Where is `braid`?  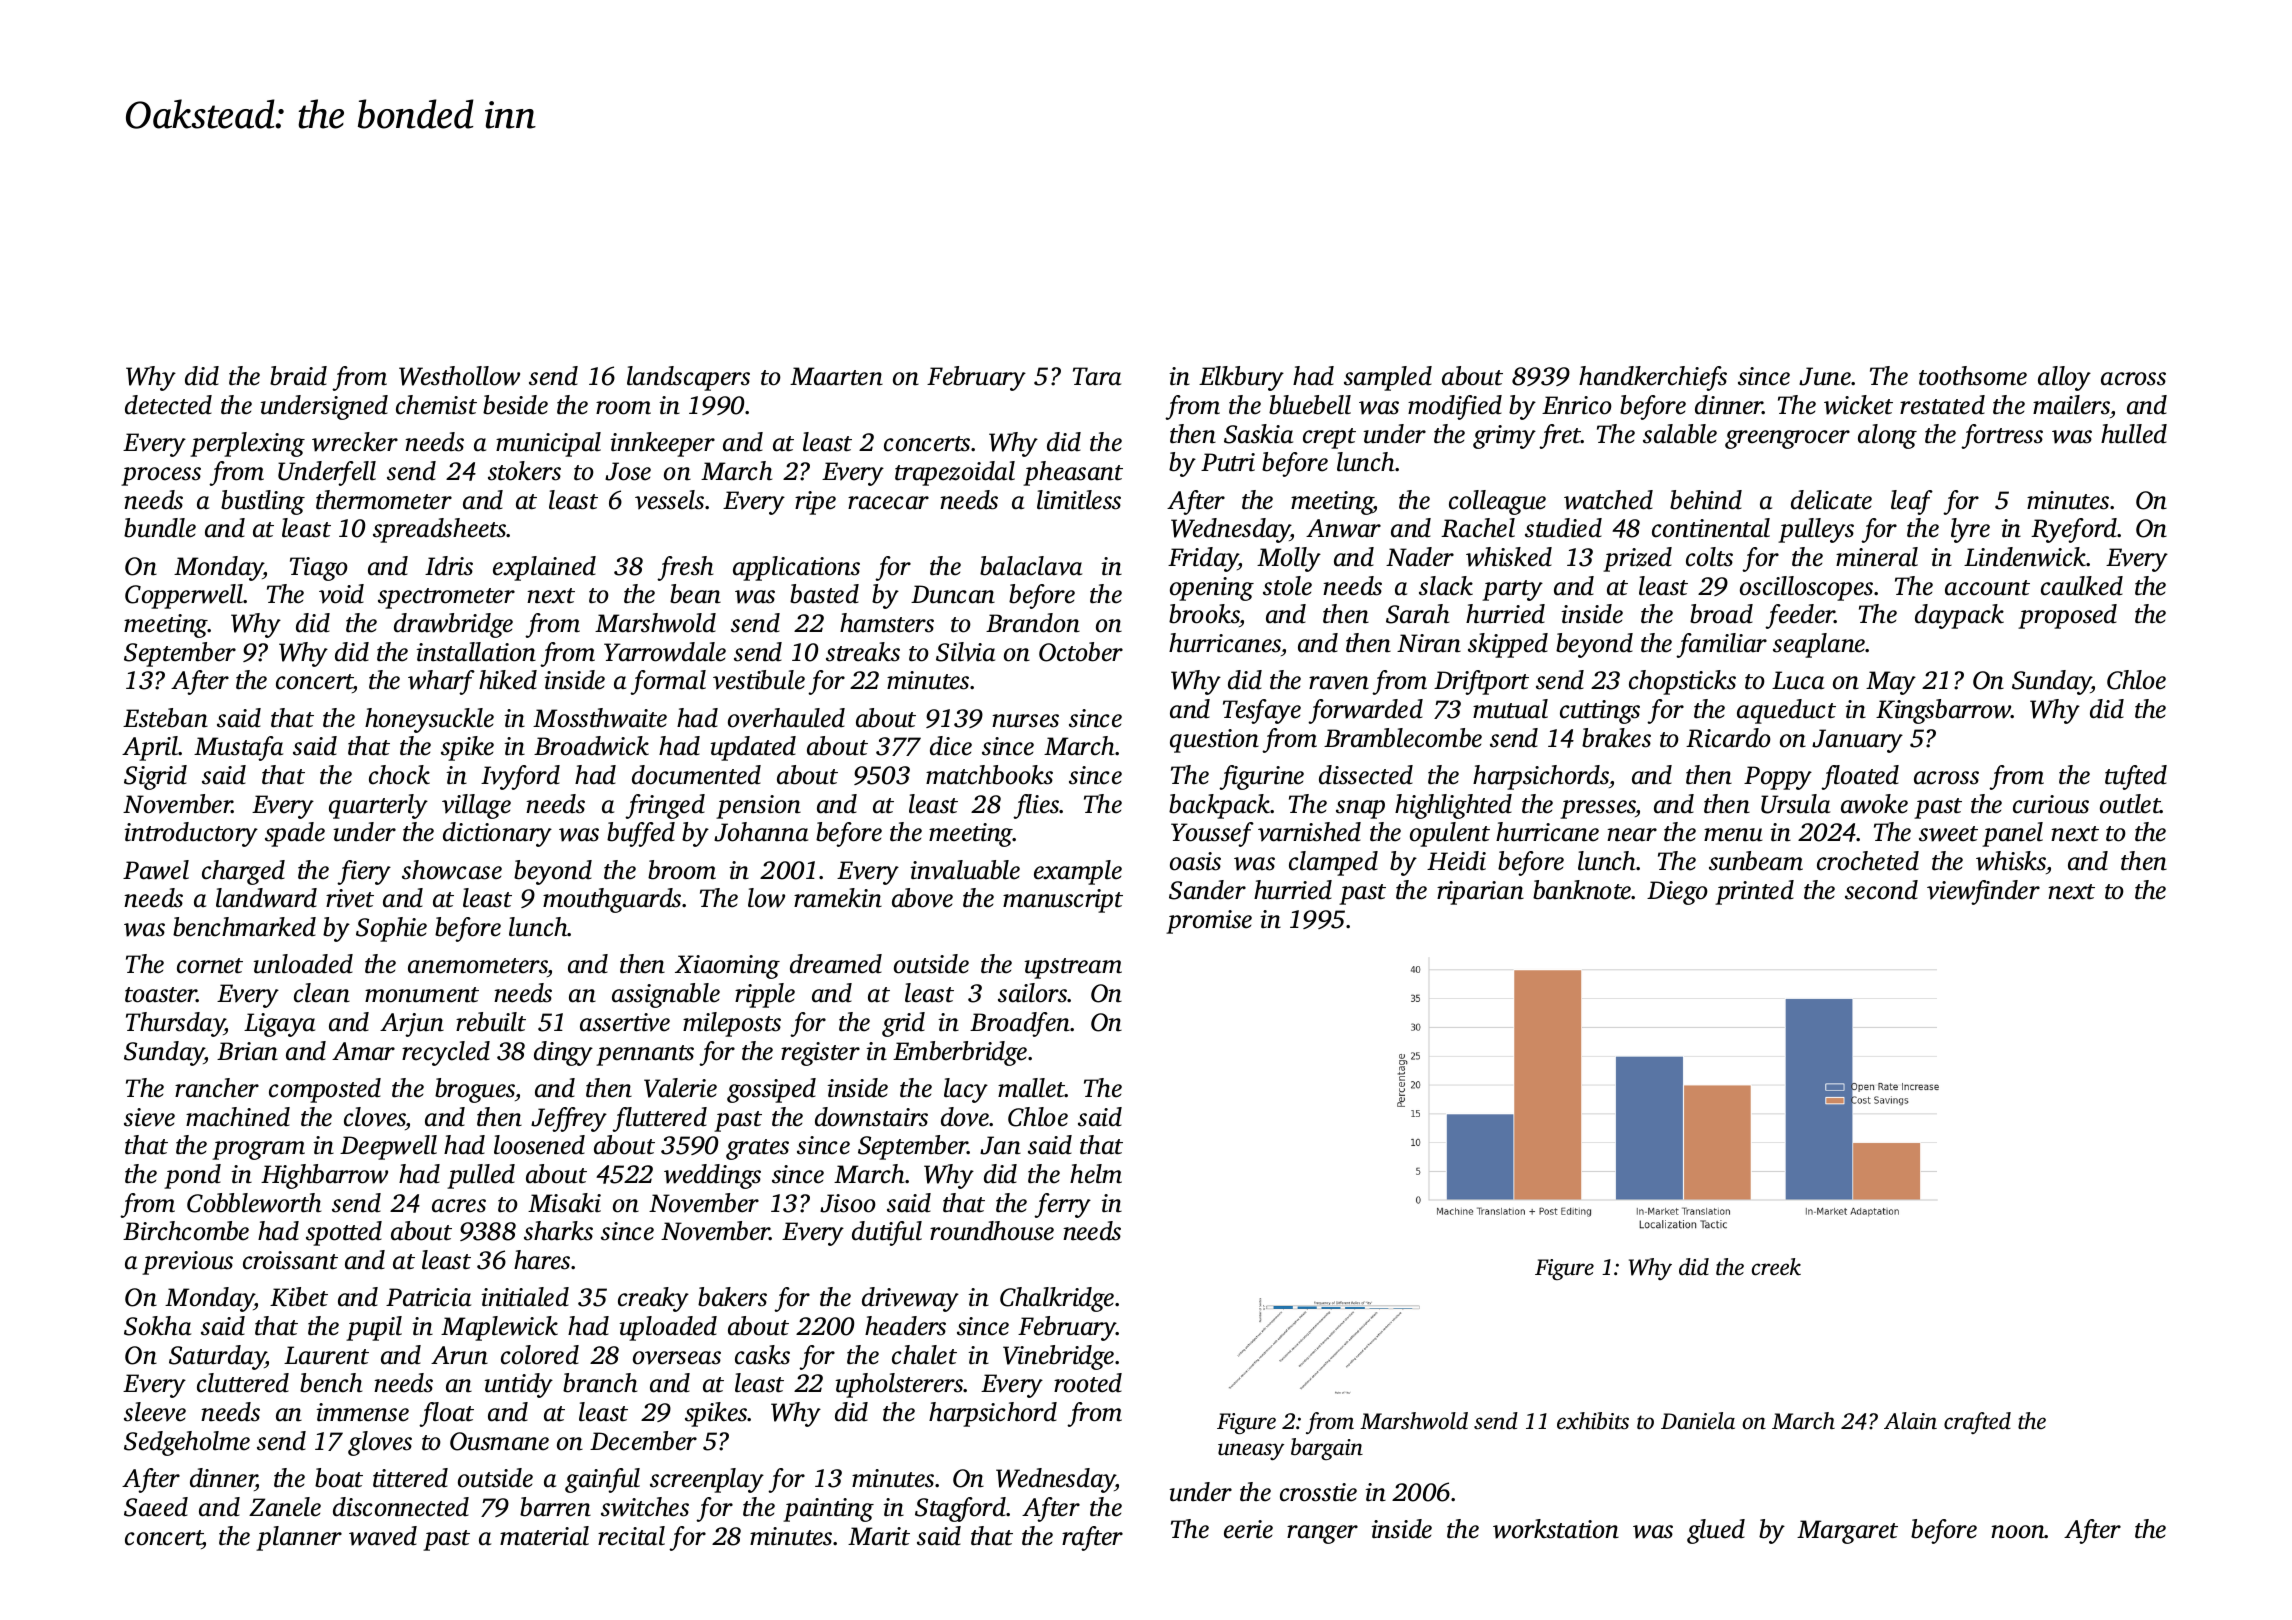
braid is located at coordinates (298, 376).
